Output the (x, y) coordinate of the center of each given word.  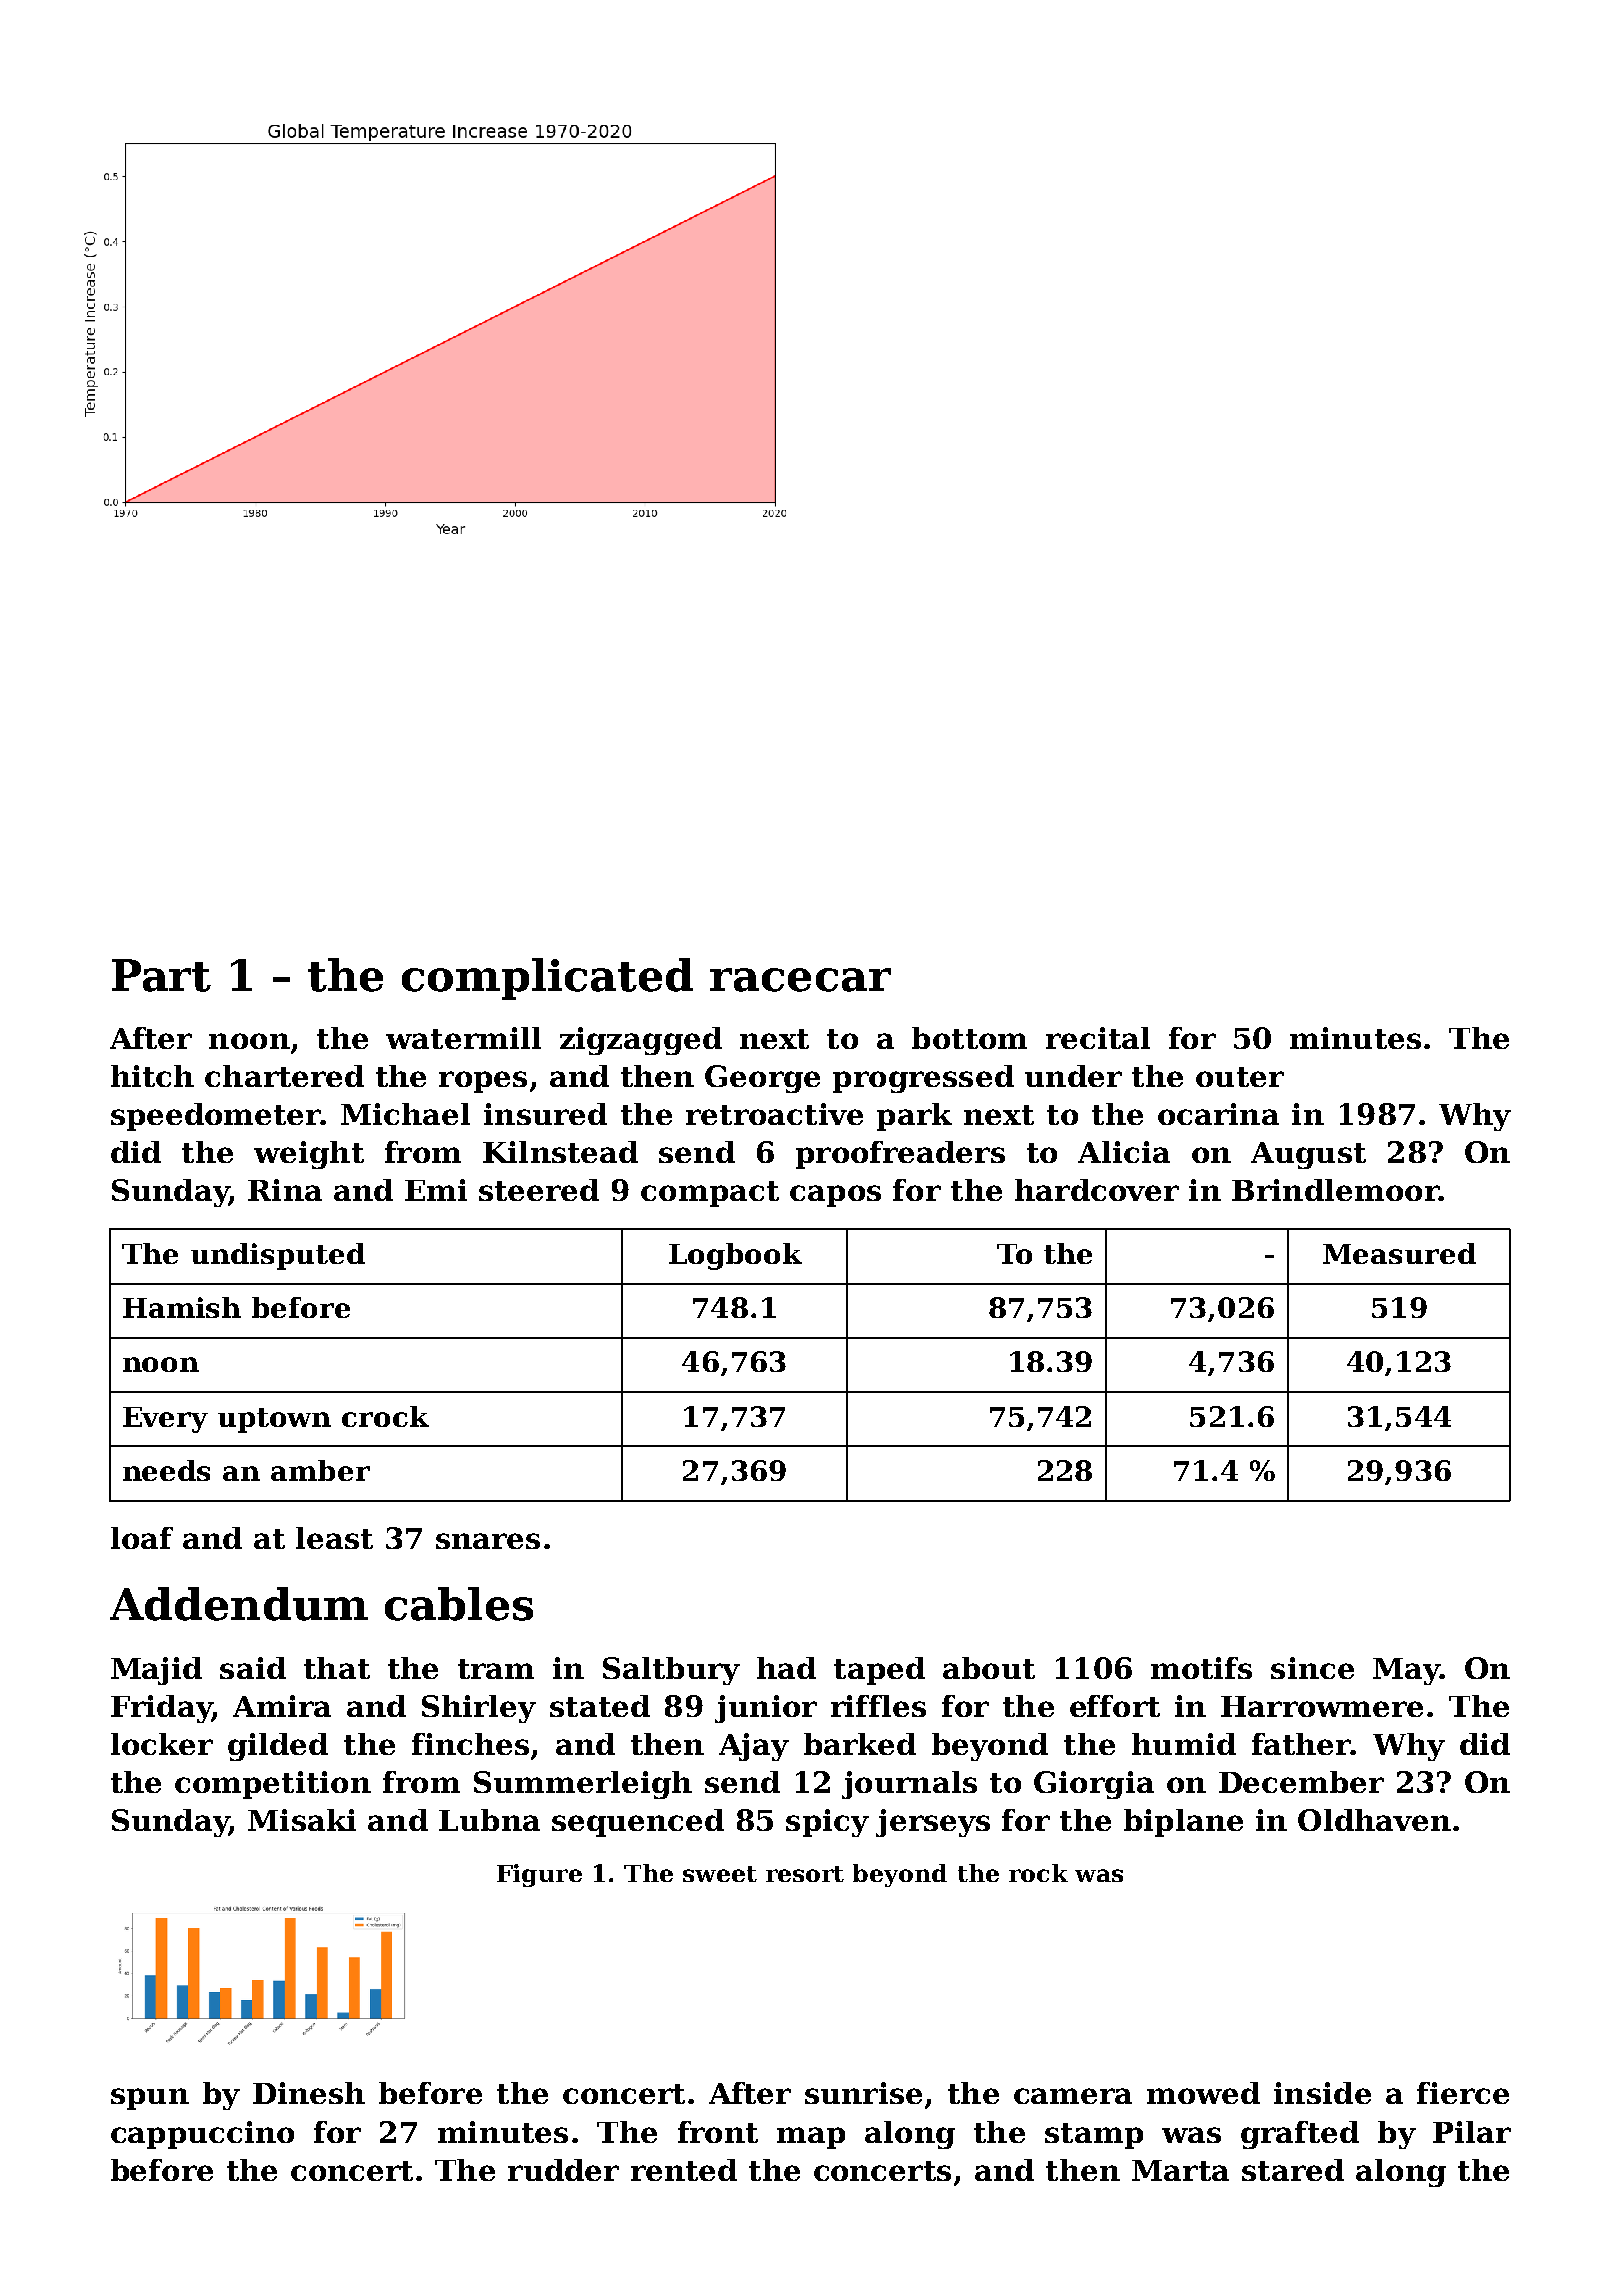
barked (860, 1744)
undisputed (278, 1256)
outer (1240, 1077)
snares (488, 1541)
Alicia (1124, 1152)
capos (835, 1196)
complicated (547, 979)
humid (1184, 1744)
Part (161, 975)
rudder (563, 2170)
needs (166, 1470)
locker (162, 1744)
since (1312, 1668)
